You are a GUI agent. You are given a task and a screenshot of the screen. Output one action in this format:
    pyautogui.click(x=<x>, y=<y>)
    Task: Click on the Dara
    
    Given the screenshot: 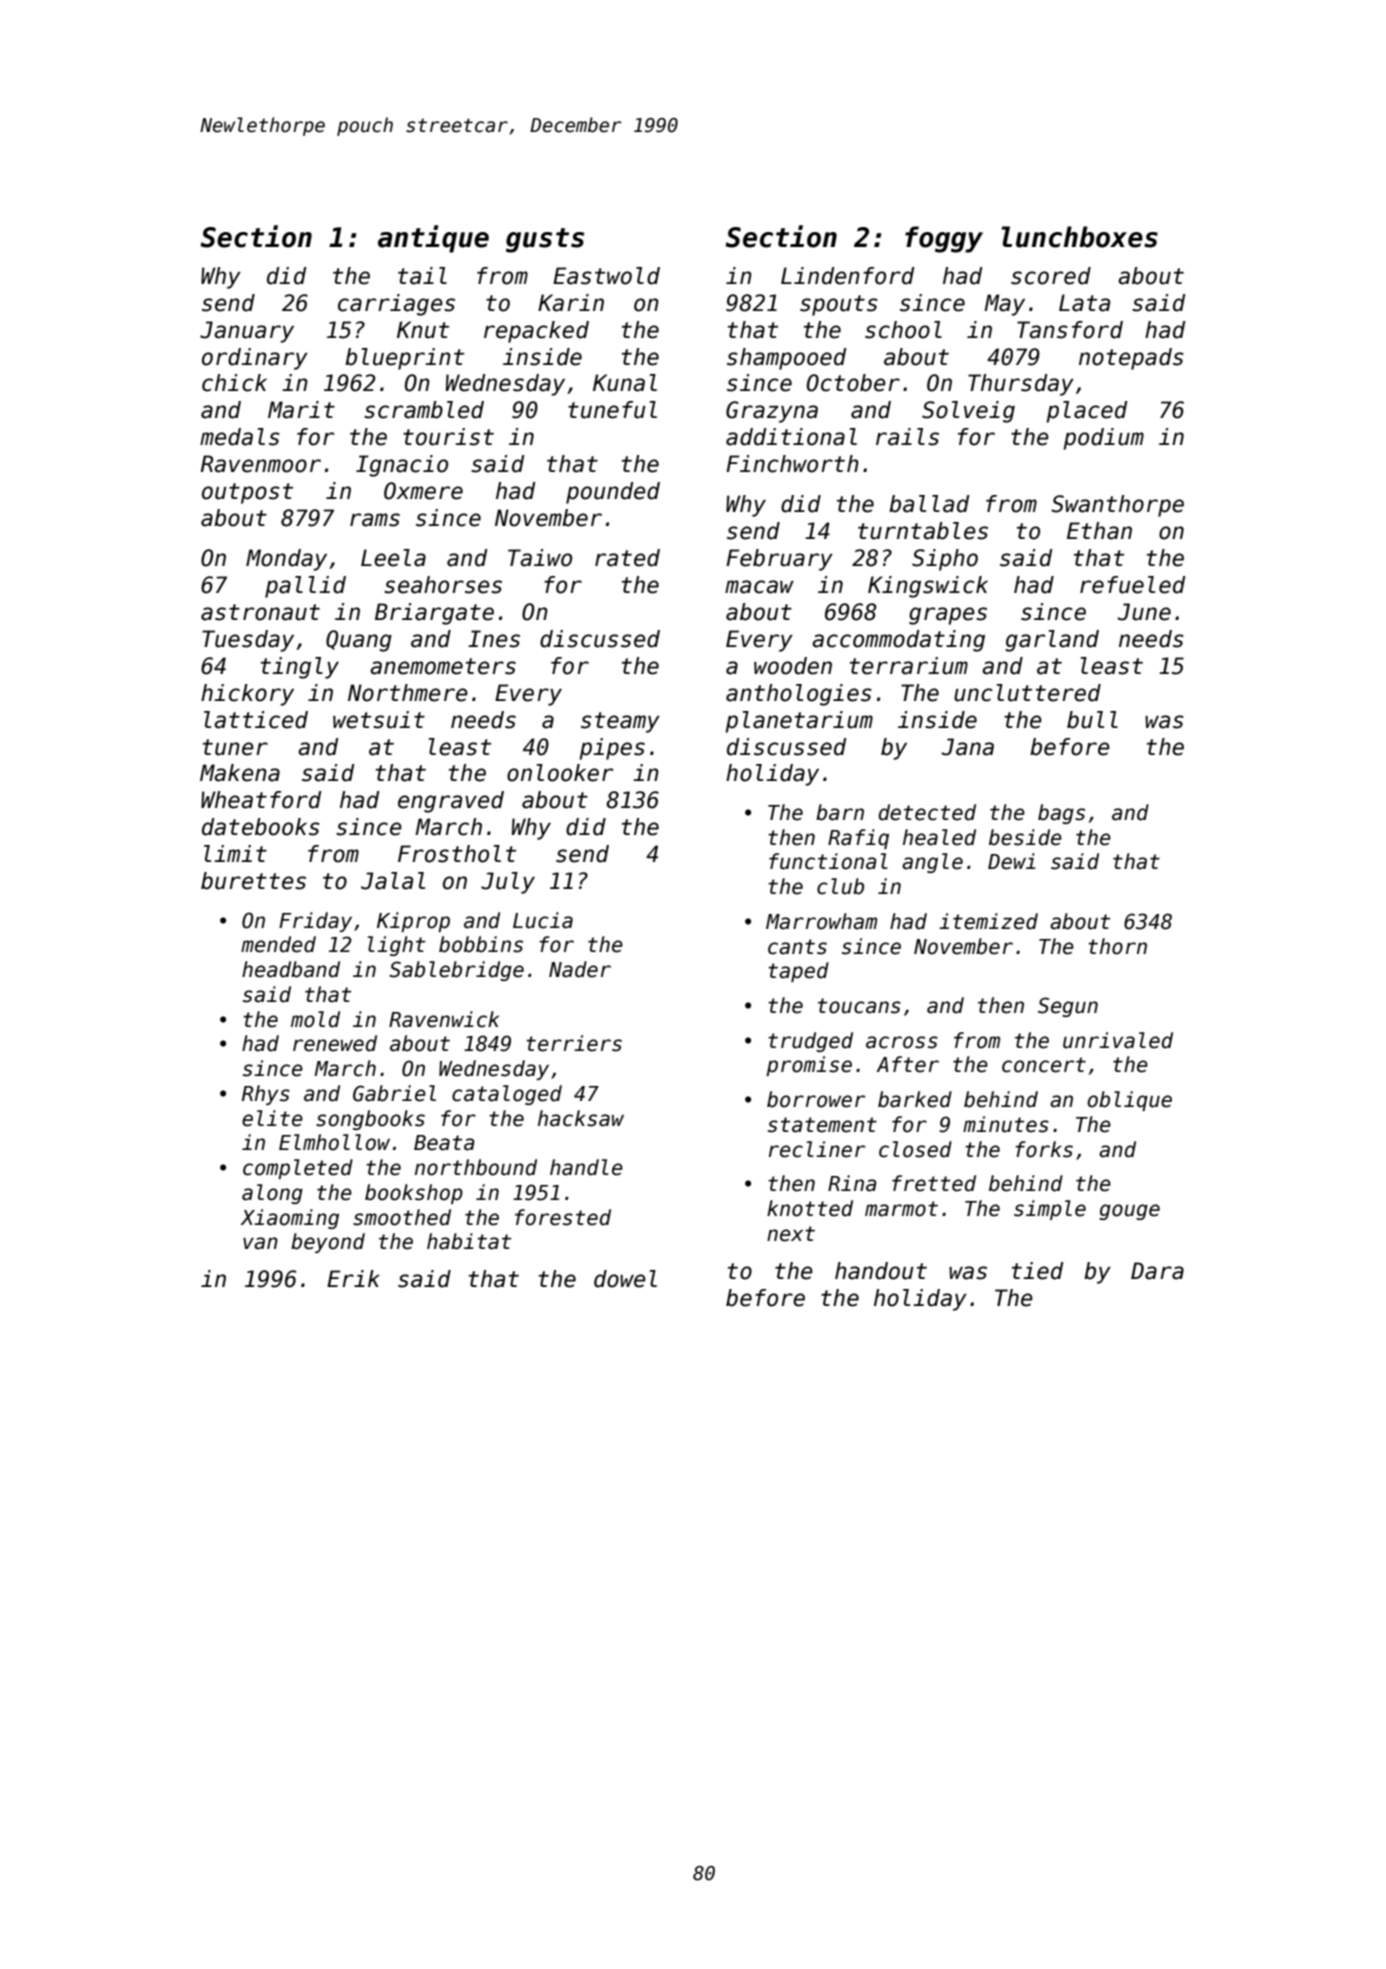 What is the action you would take?
    pyautogui.click(x=1157, y=1271)
